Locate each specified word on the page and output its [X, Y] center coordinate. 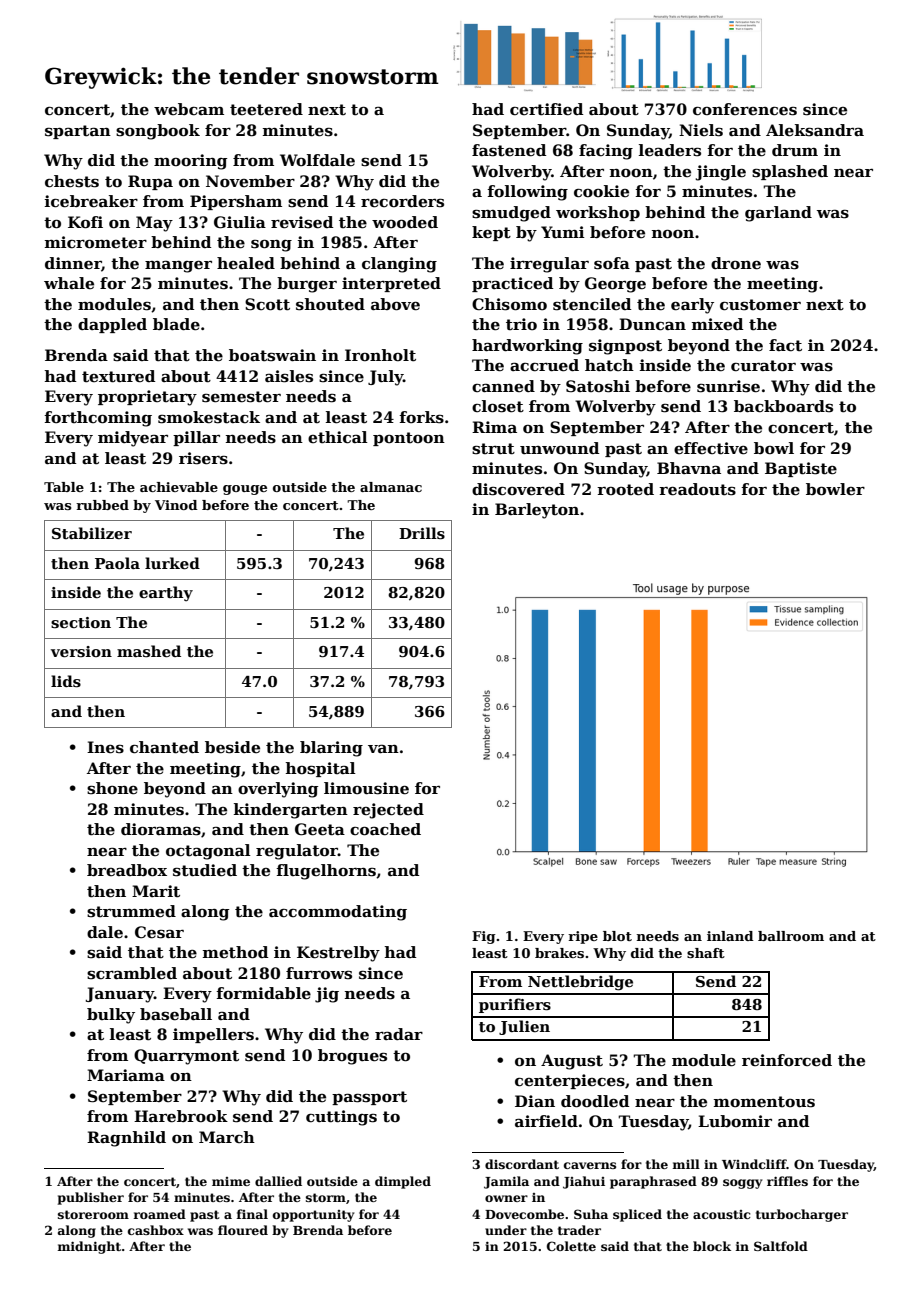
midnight [89, 1247]
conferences [745, 109]
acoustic [721, 1214]
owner [506, 1198]
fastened [509, 150]
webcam [189, 109]
